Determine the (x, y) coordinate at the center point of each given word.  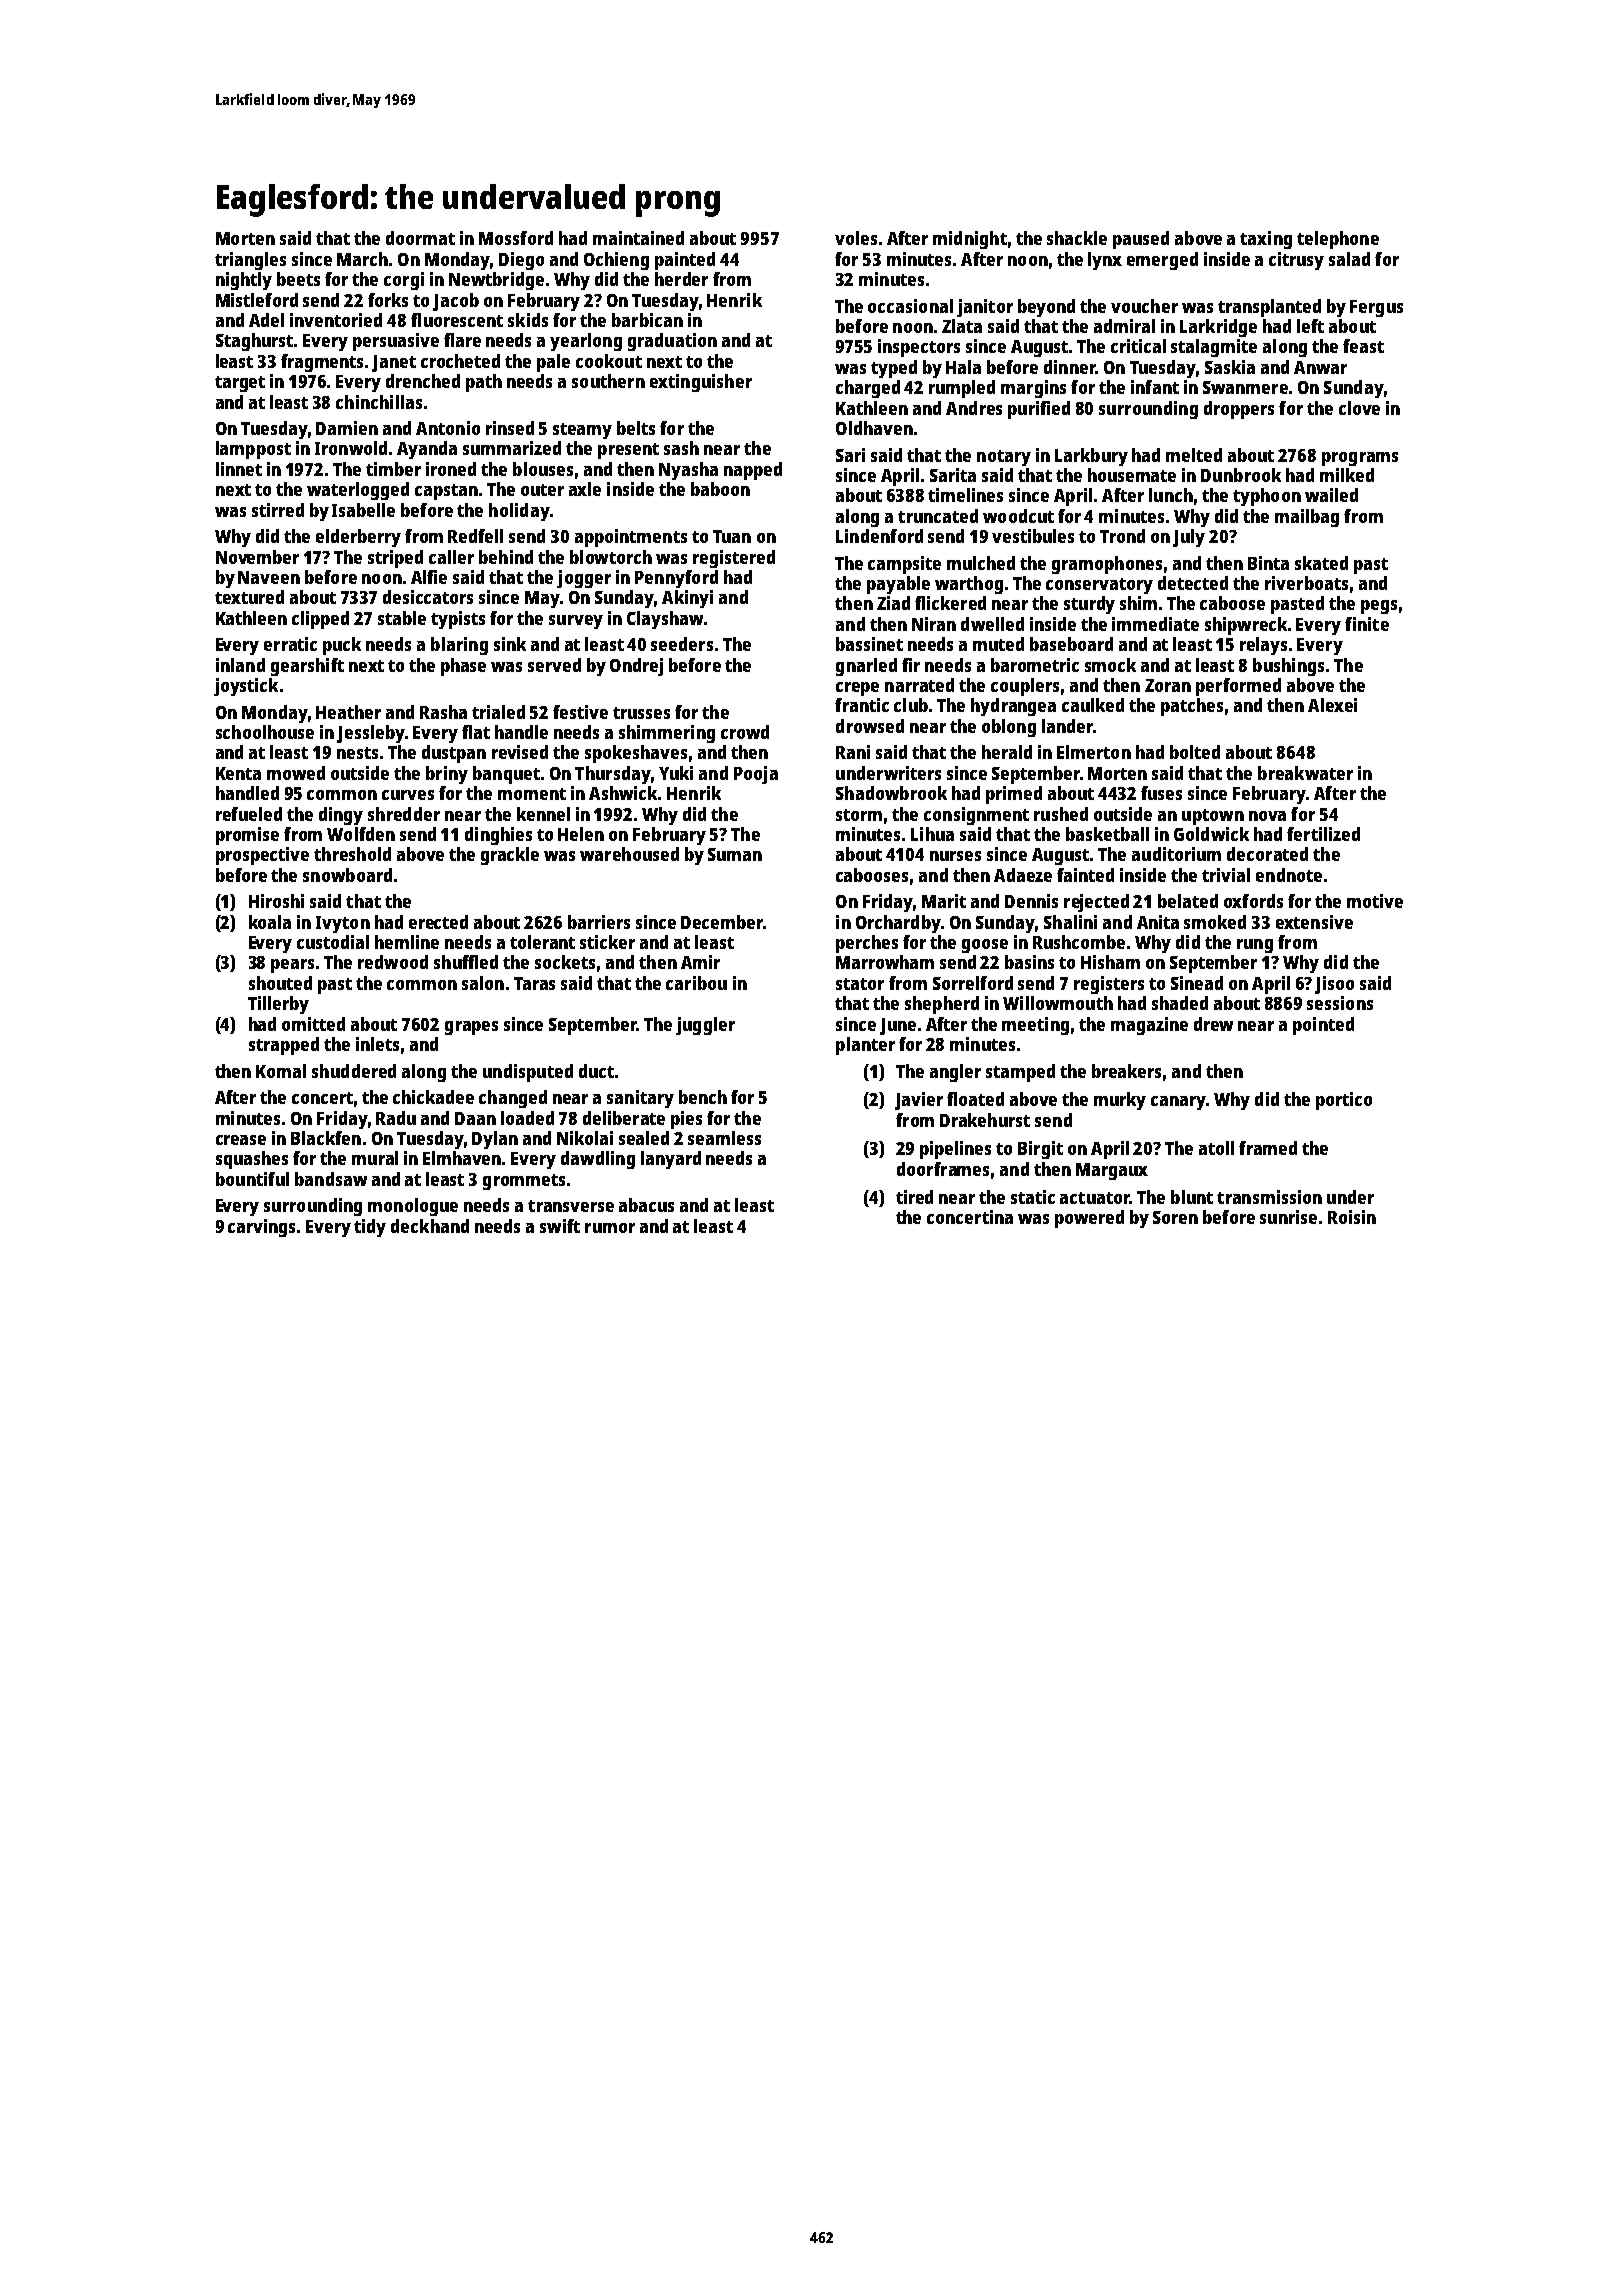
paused (1141, 240)
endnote (1289, 875)
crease (241, 1140)
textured (249, 597)
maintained (638, 238)
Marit (944, 901)
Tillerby (278, 1005)
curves (408, 795)
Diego (521, 261)
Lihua (932, 834)
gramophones (1107, 565)
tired (914, 1197)
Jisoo (1334, 985)
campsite (904, 565)
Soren (1175, 1217)
